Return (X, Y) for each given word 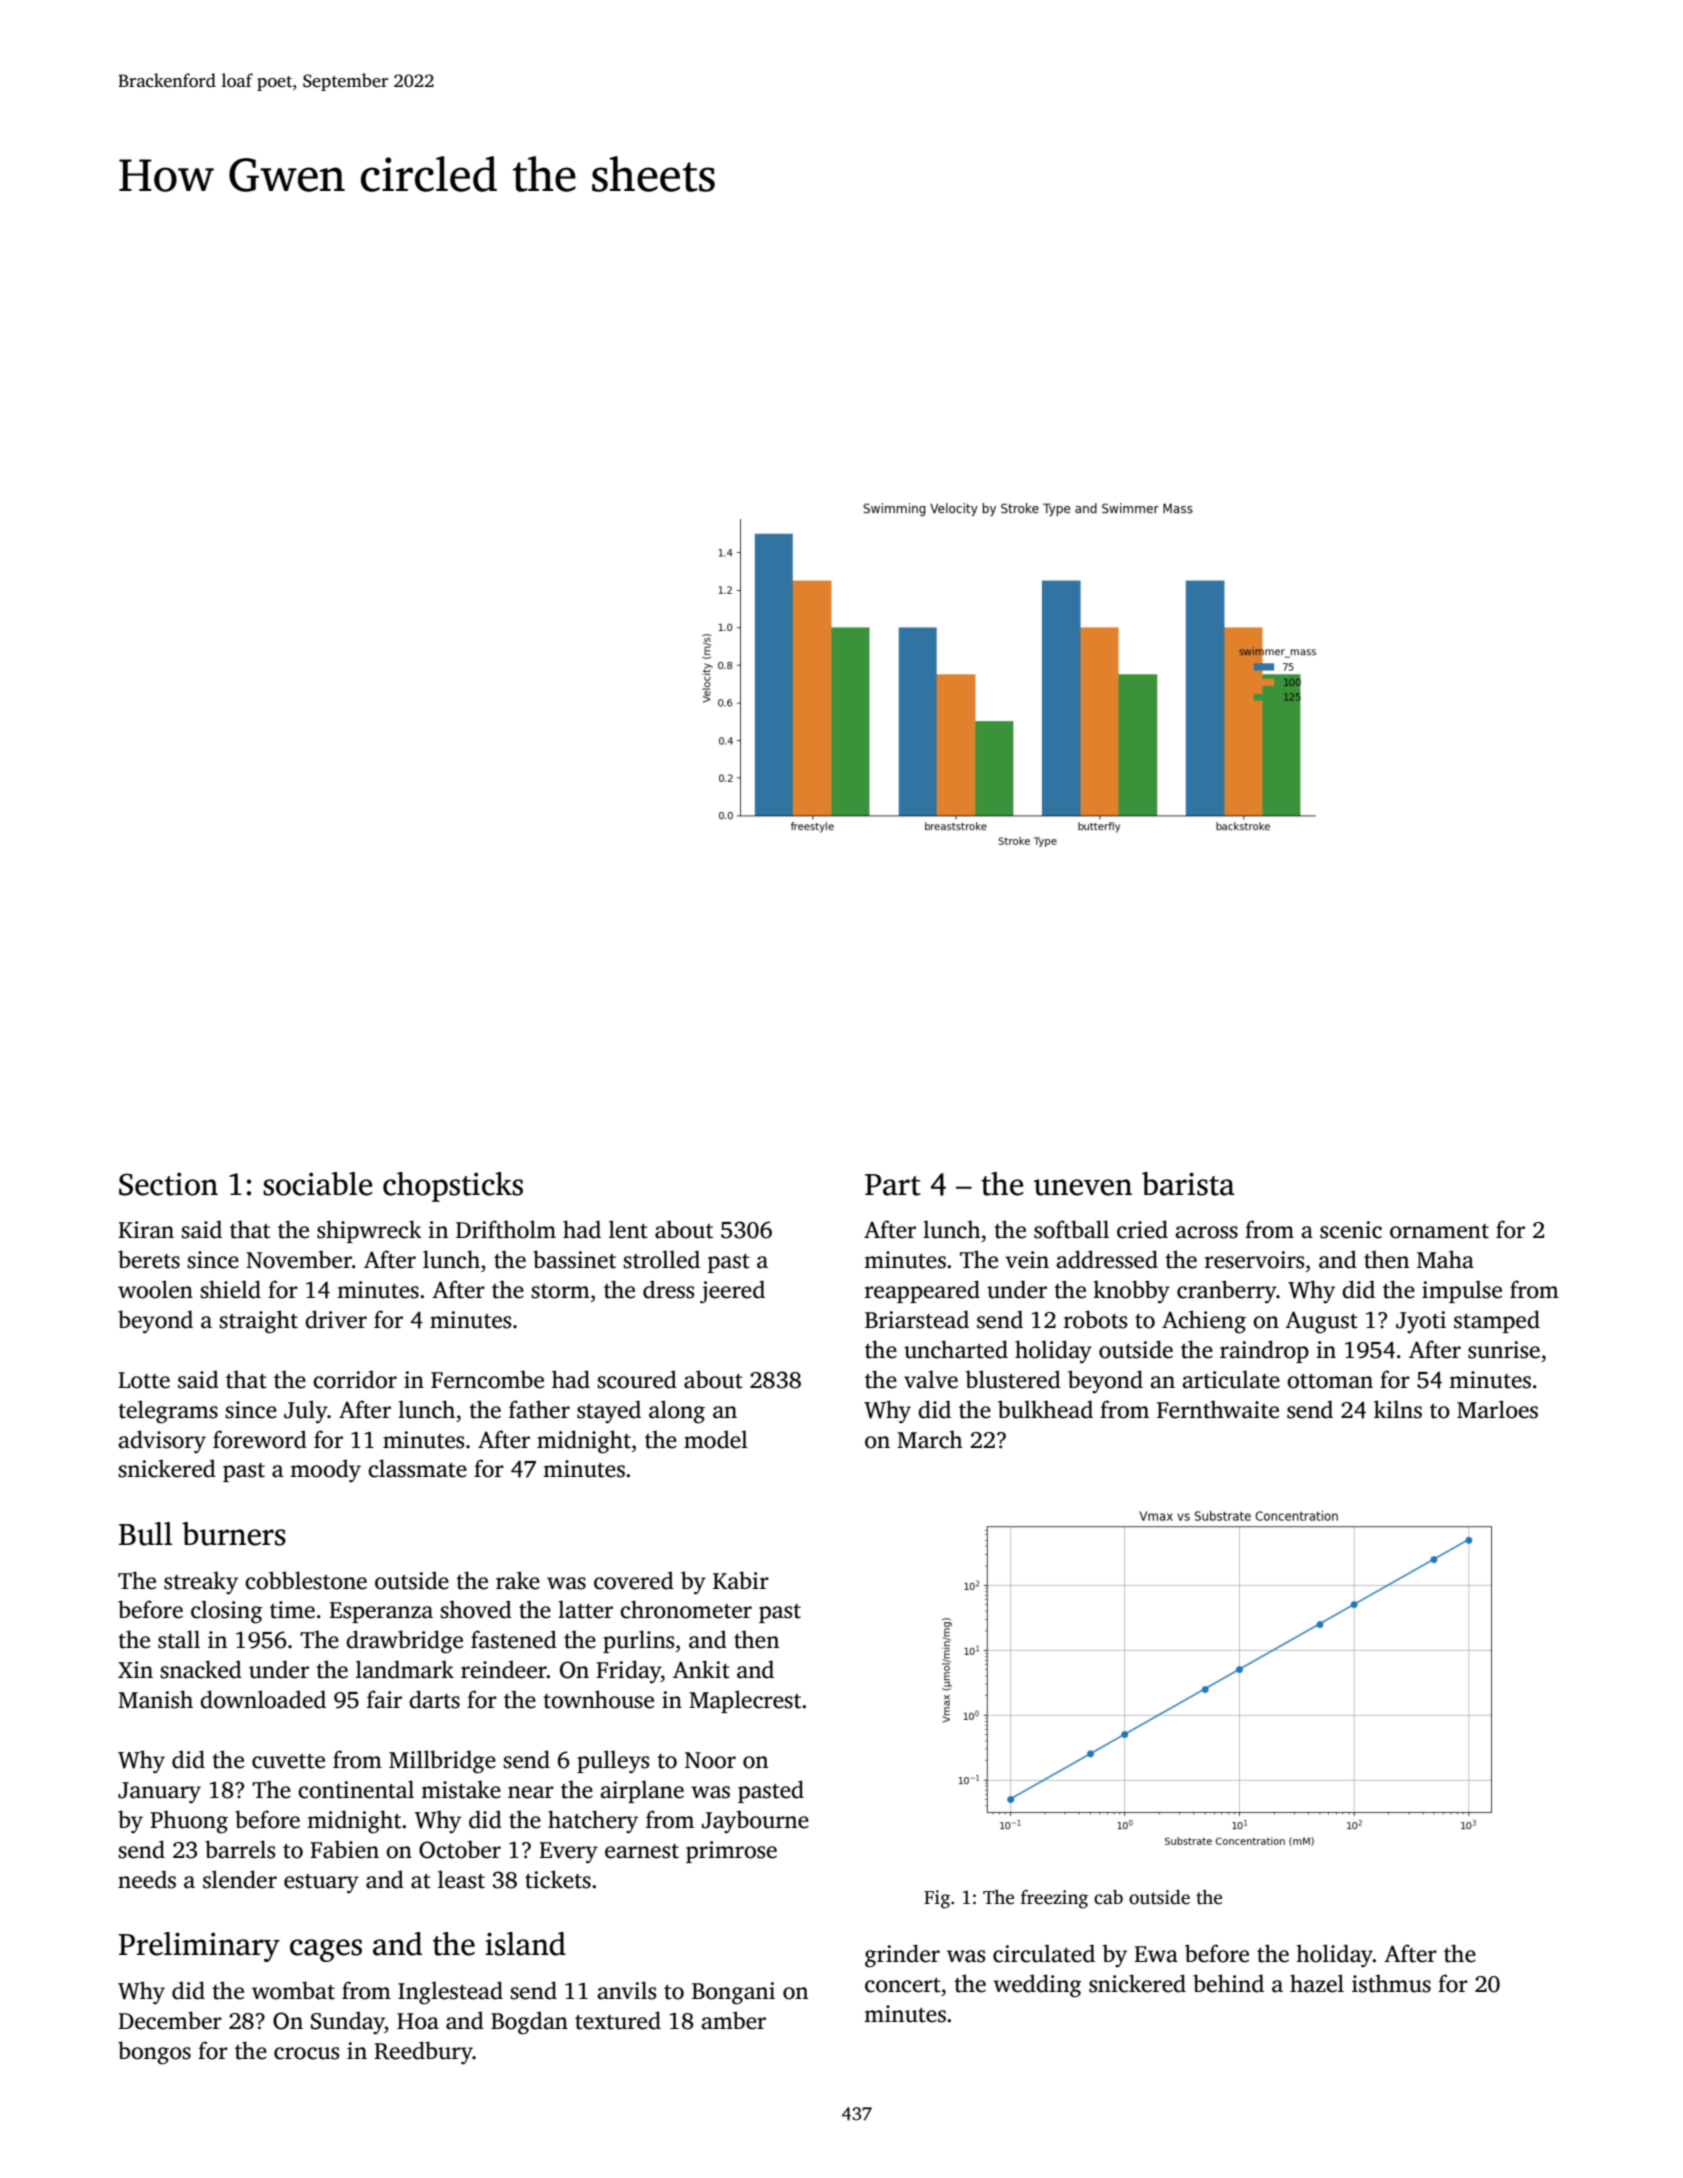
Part (893, 1185)
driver (336, 1319)
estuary (321, 1884)
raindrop (1264, 1351)
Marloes (1497, 1409)
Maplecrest (745, 1701)
